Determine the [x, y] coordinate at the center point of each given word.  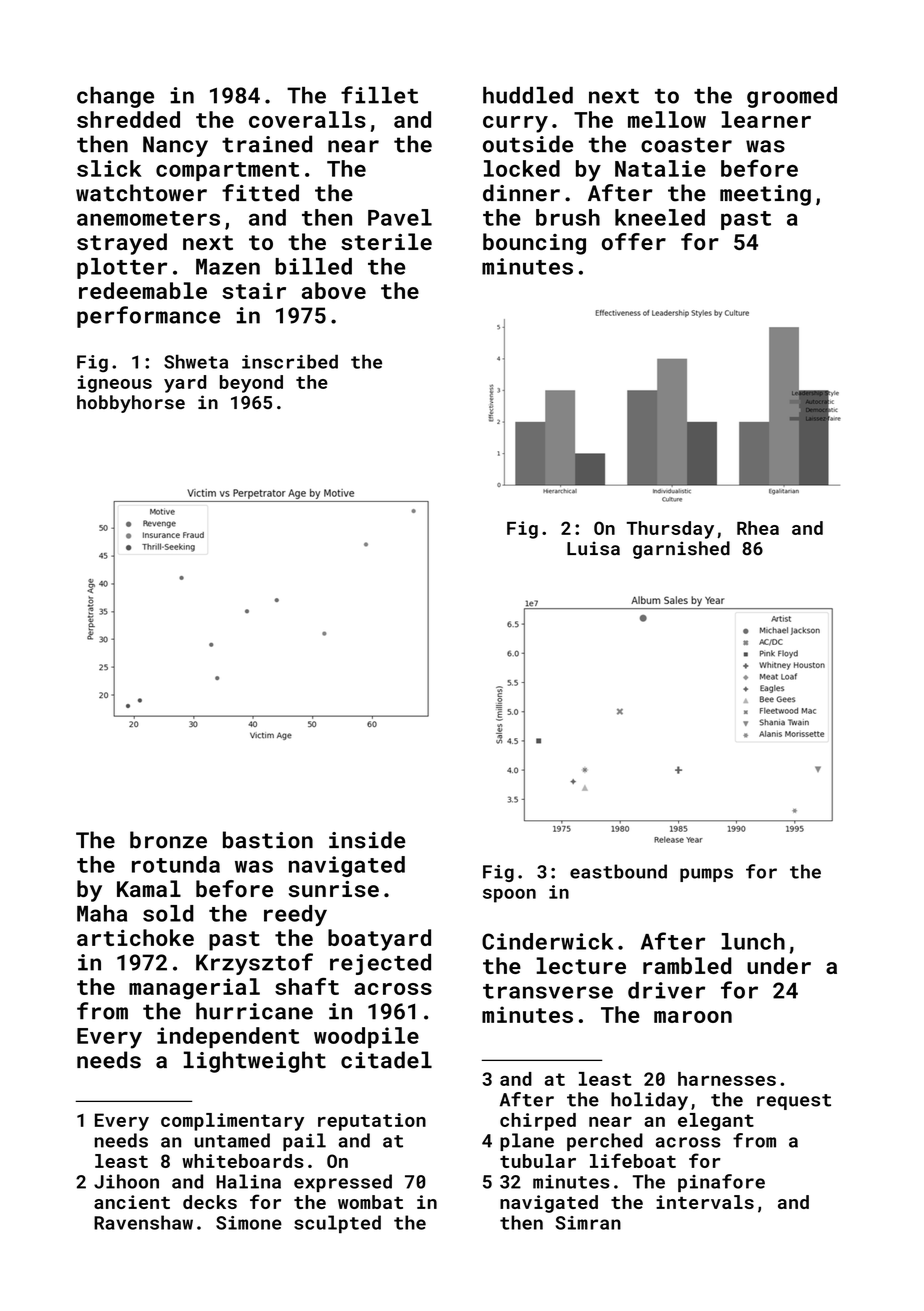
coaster [686, 145]
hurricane [254, 1011]
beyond [251, 384]
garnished [681, 550]
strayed [122, 244]
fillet [379, 95]
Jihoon [126, 1181]
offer [634, 241]
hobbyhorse [131, 404]
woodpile [366, 1037]
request [794, 1102]
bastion [268, 840]
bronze [168, 840]
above [334, 290]
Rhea [758, 528]
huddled [528, 95]
